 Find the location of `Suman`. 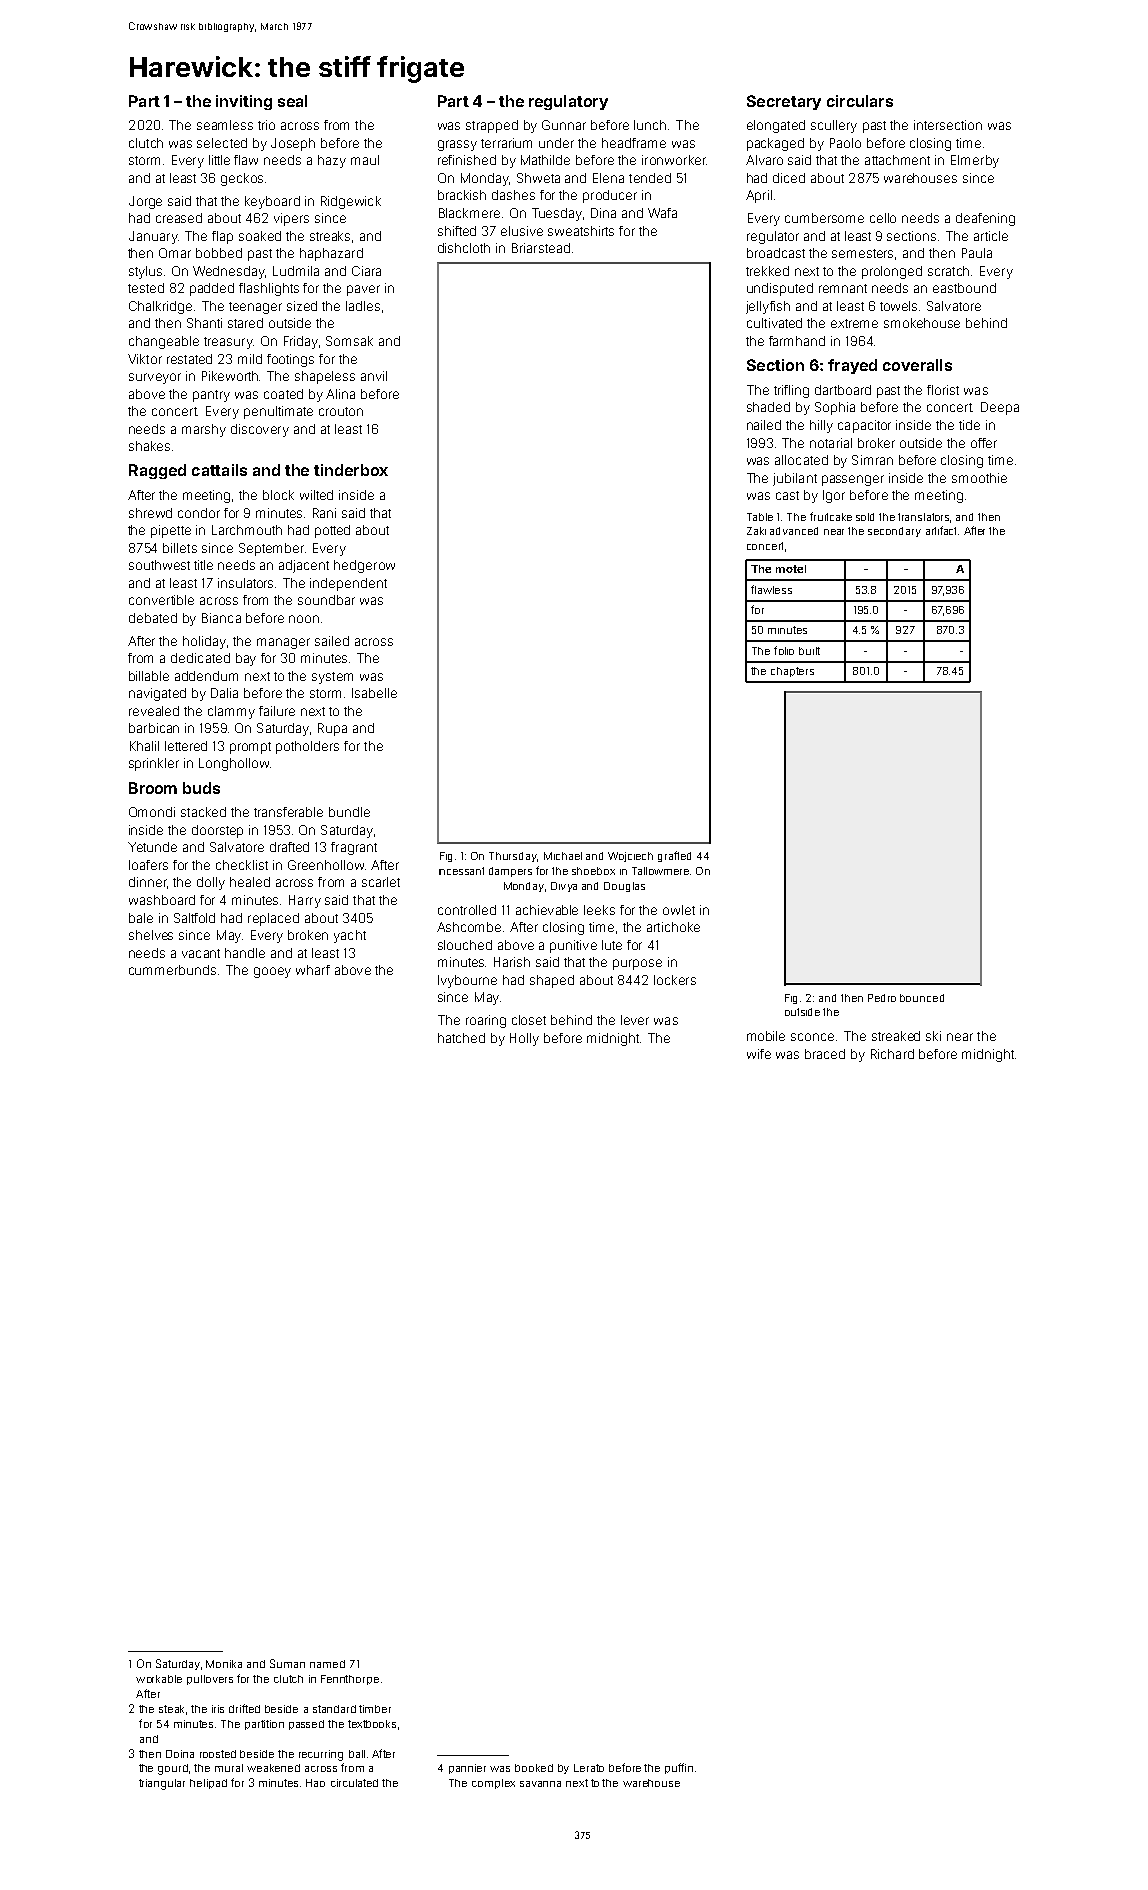

Suman is located at coordinates (287, 1663).
